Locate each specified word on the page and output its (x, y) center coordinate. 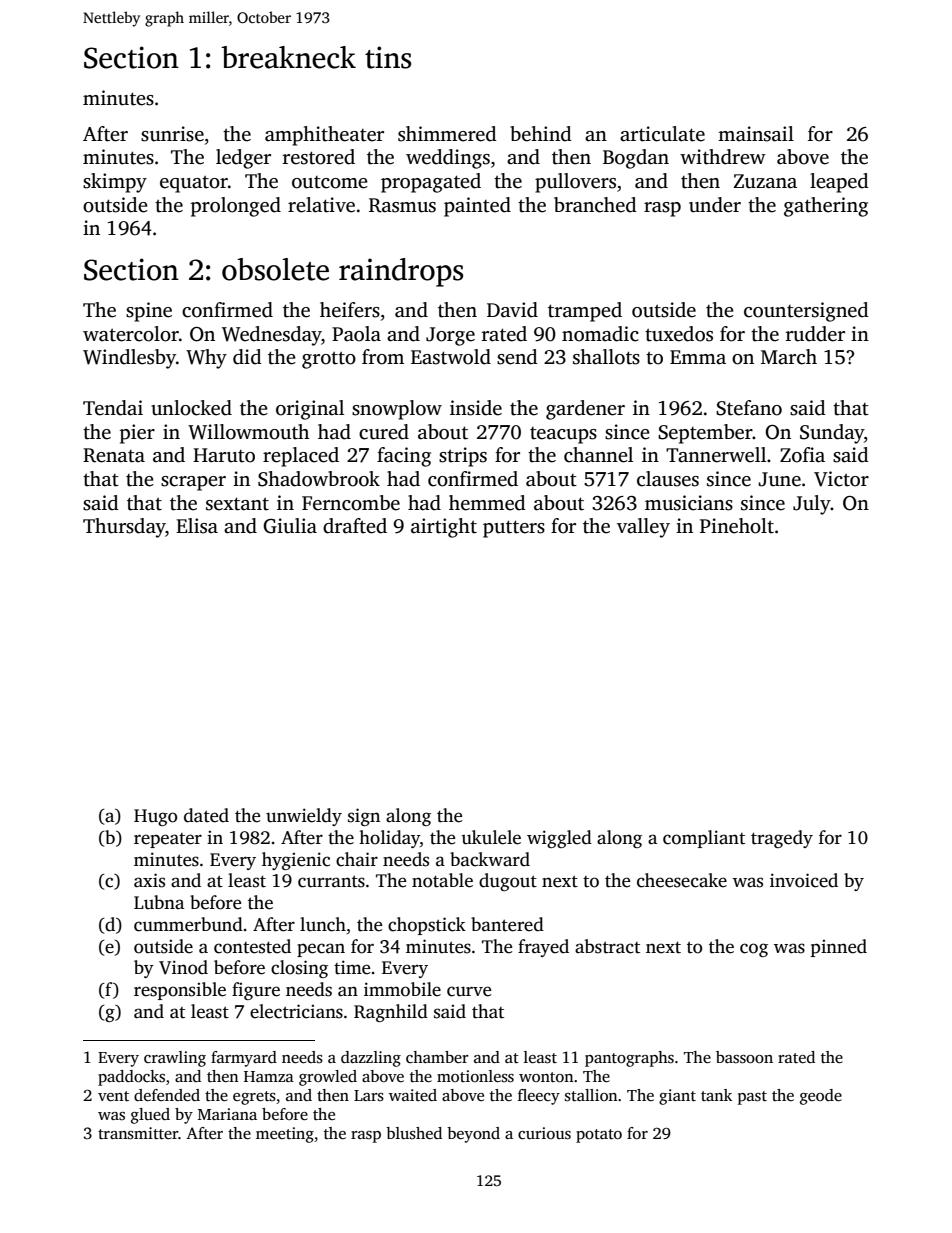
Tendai (113, 408)
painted (477, 207)
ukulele (491, 837)
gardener (585, 410)
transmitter (138, 1133)
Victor (841, 479)
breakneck (288, 57)
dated (206, 815)
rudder (815, 334)
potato (599, 1136)
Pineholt (737, 526)
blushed (414, 1133)
